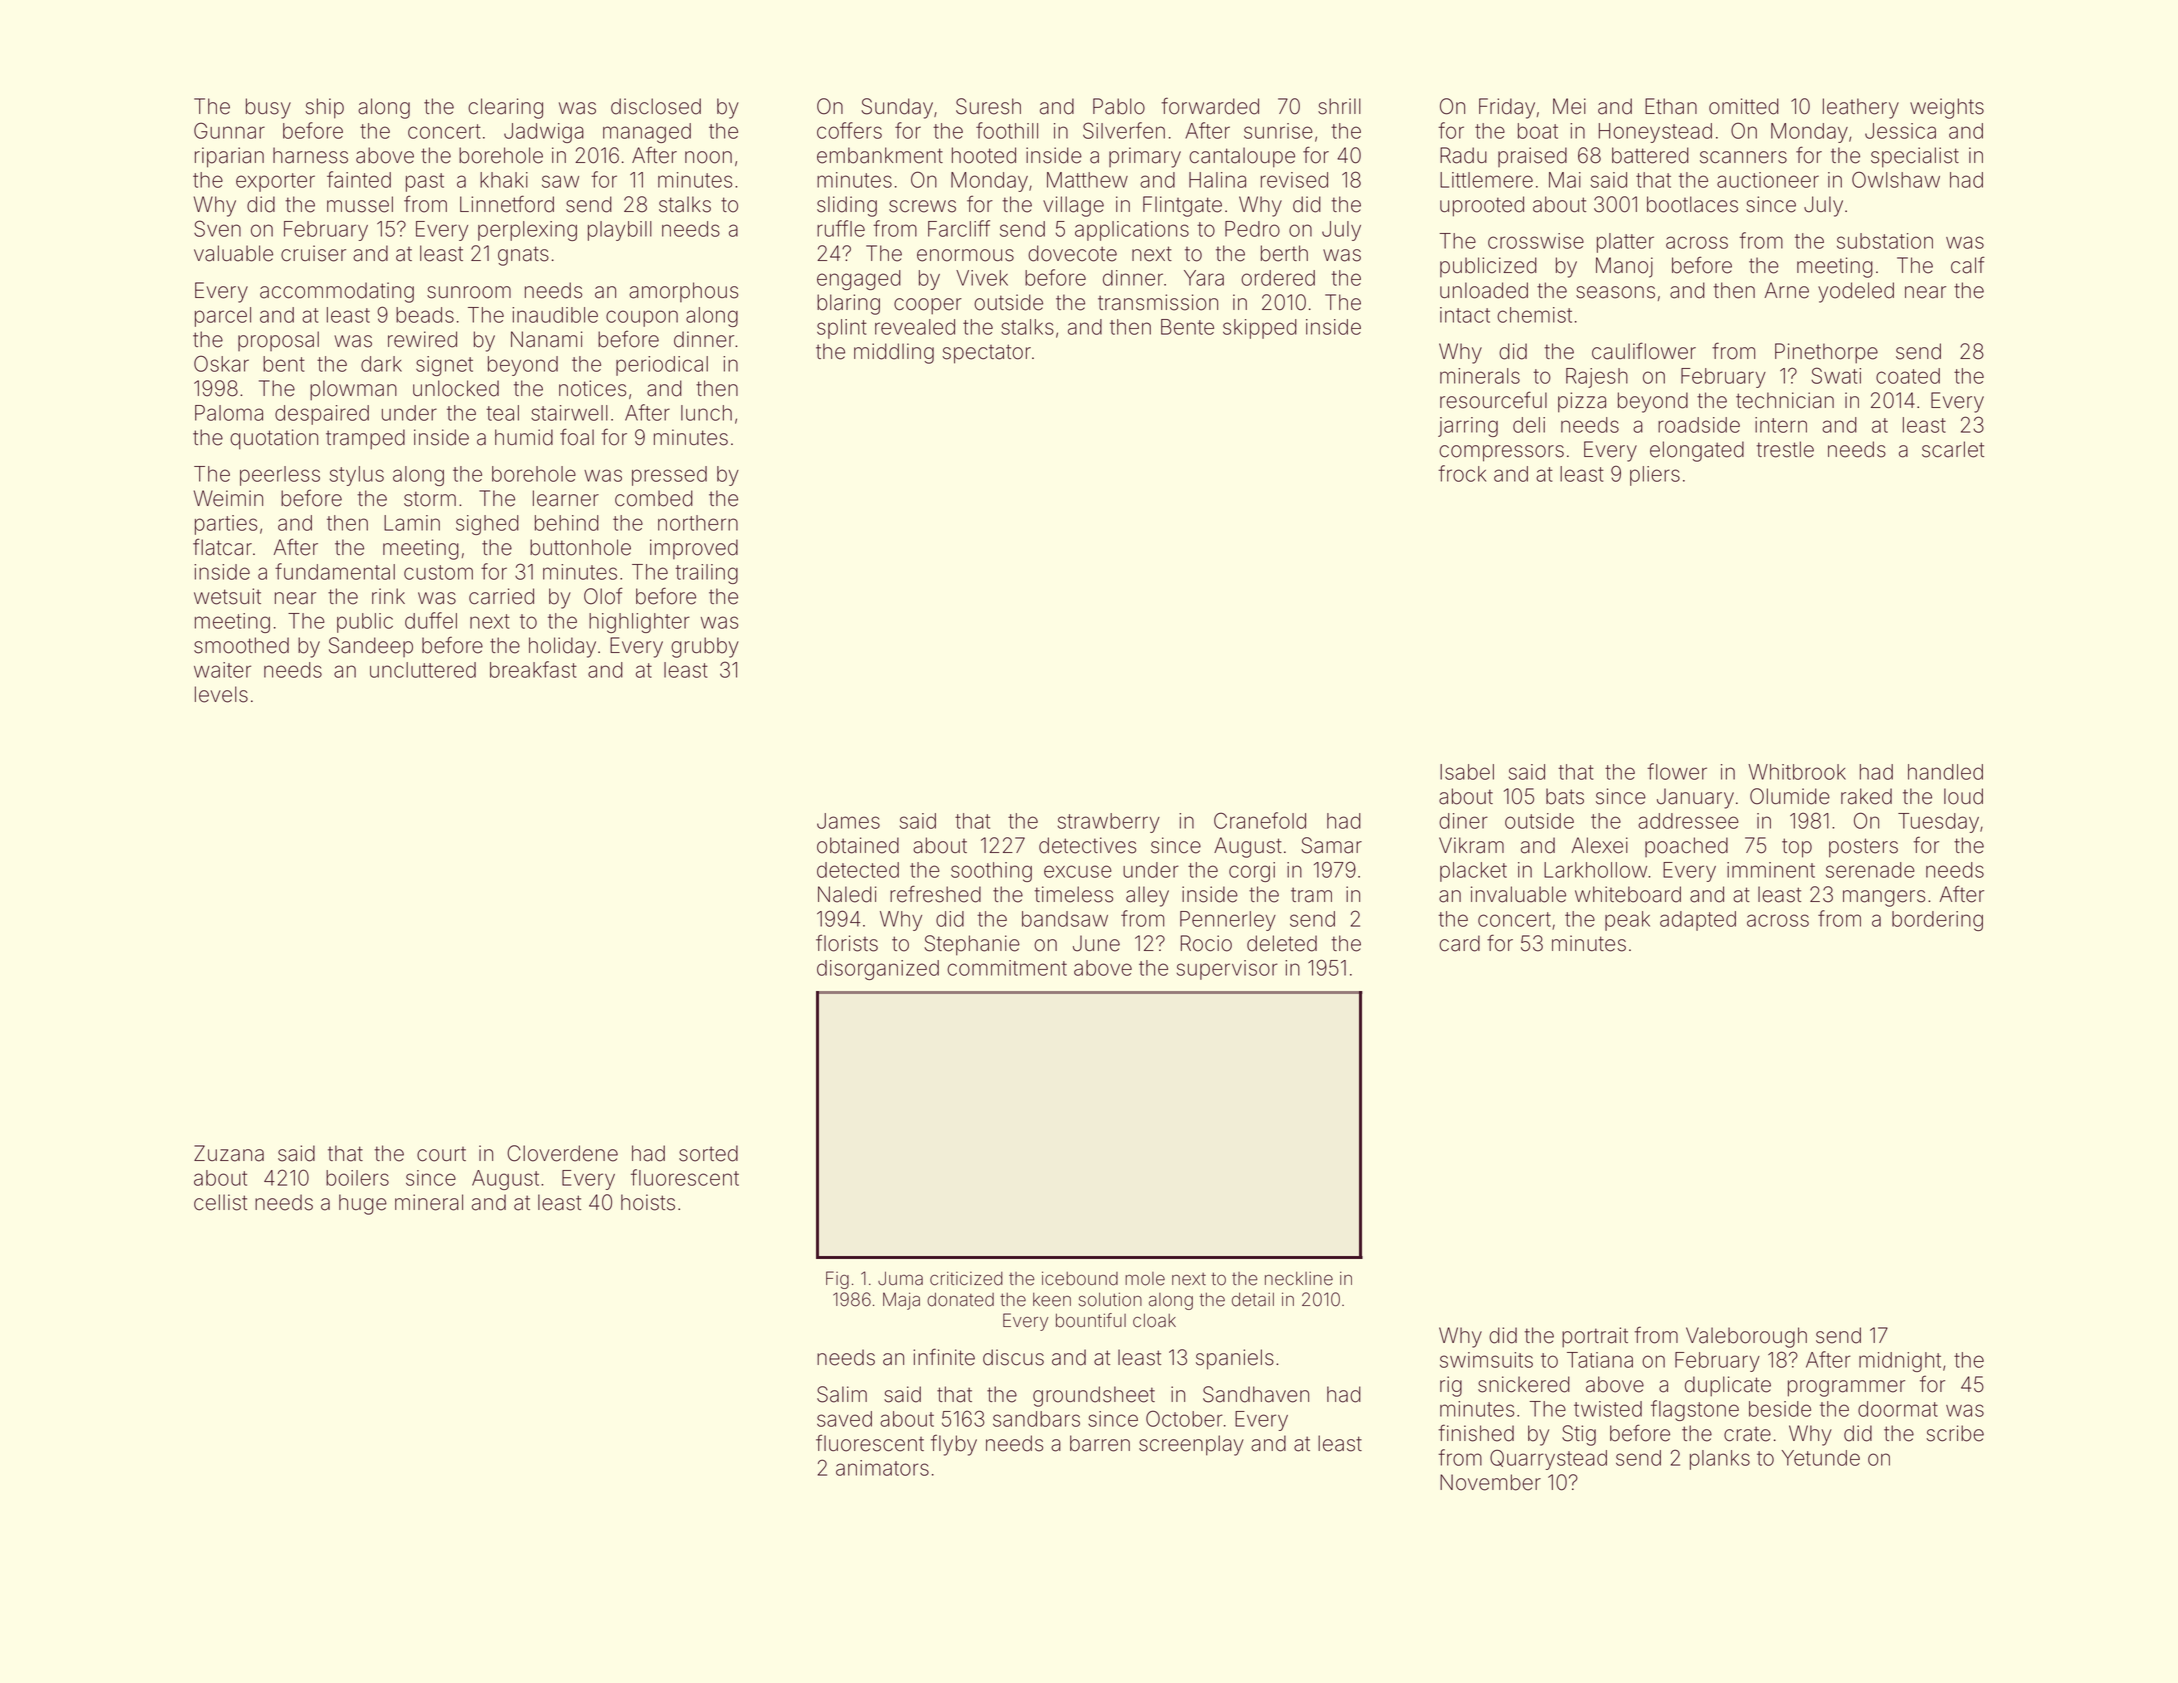  Describe the element at coordinates (1490, 1482) in the document. I see `November` at that location.
